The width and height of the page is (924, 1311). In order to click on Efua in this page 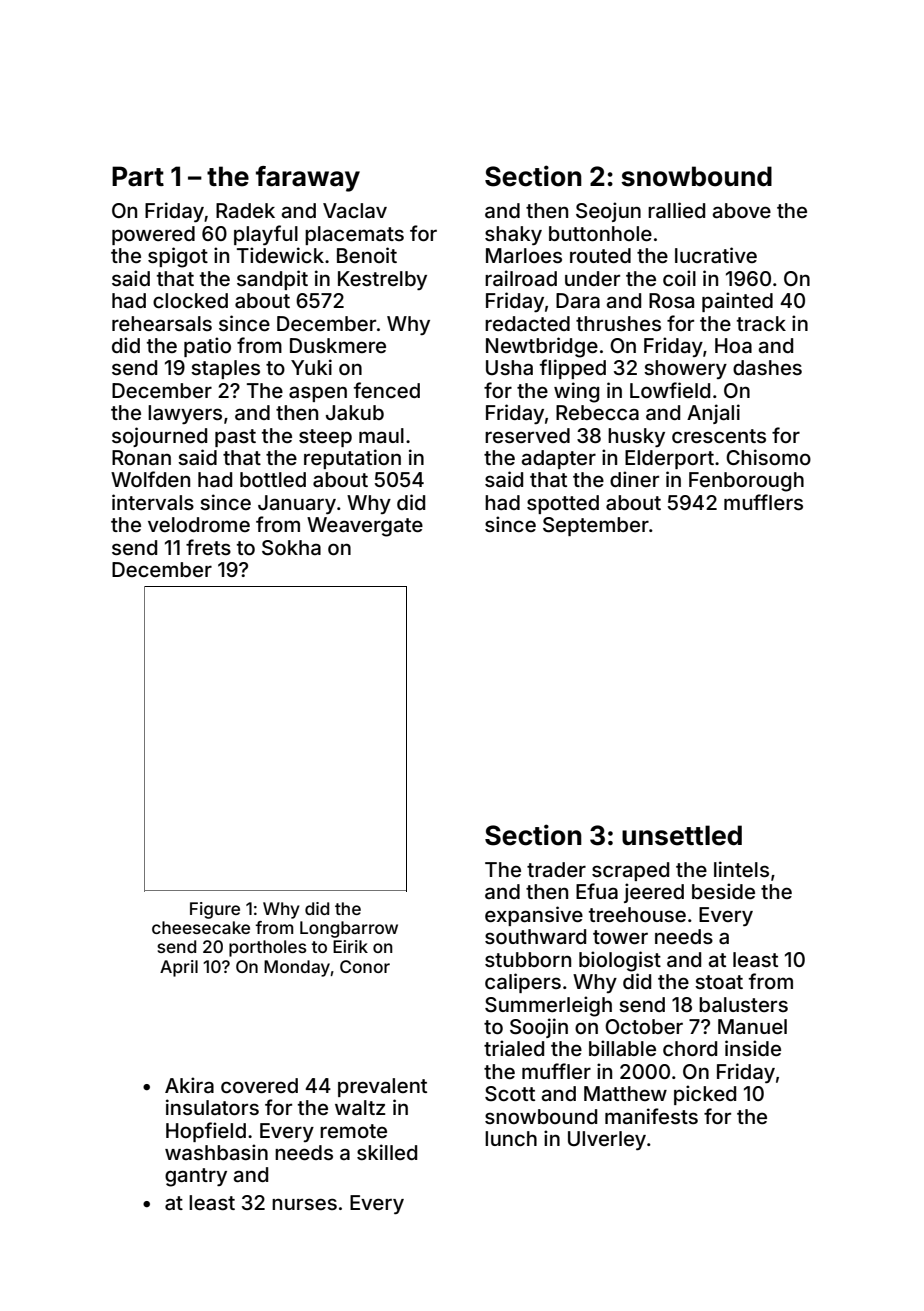, I will do `click(597, 891)`.
